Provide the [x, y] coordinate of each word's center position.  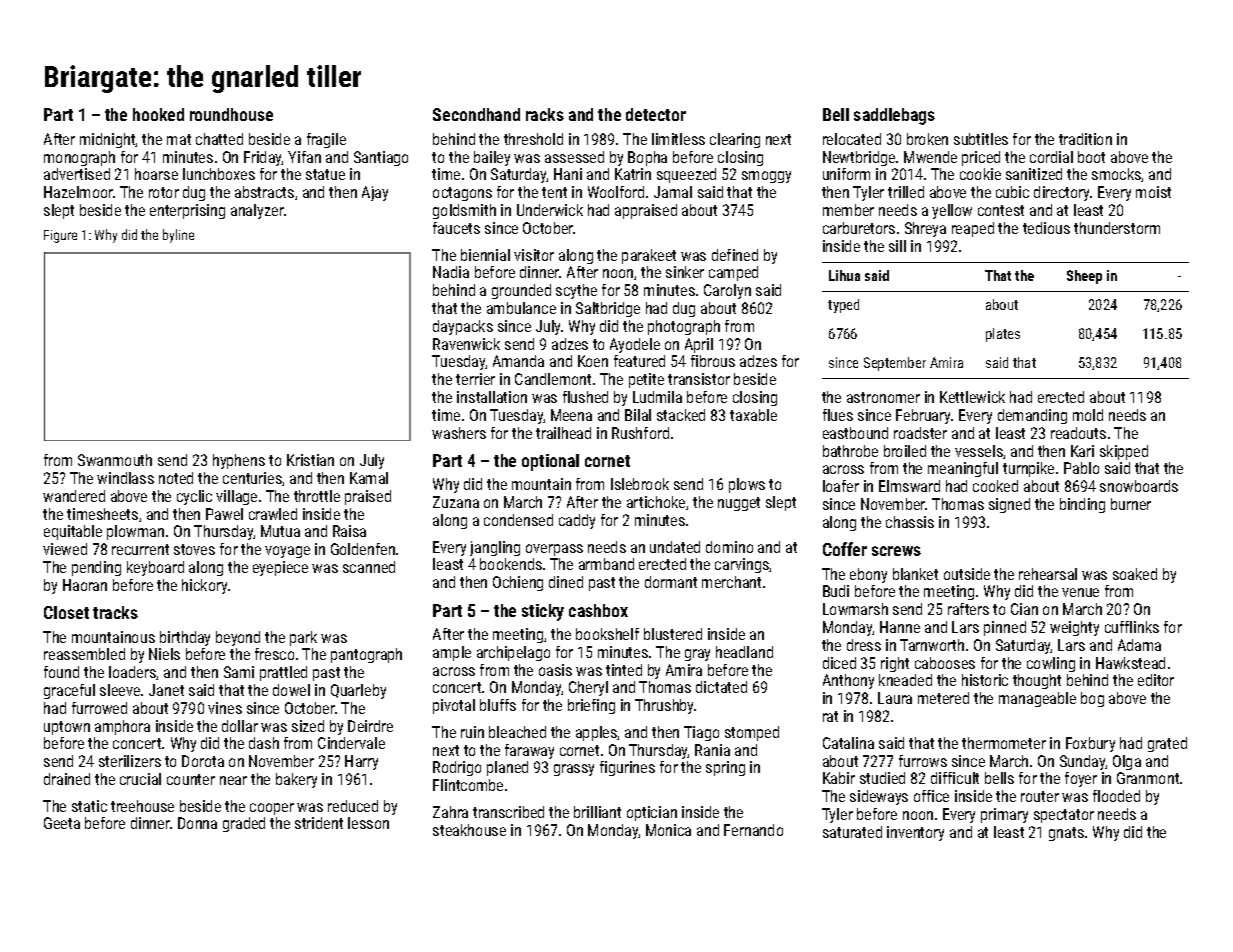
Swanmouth [115, 460]
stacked [681, 415]
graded [244, 824]
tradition [1085, 139]
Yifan [304, 157]
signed [1009, 505]
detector [656, 114]
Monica [668, 830]
